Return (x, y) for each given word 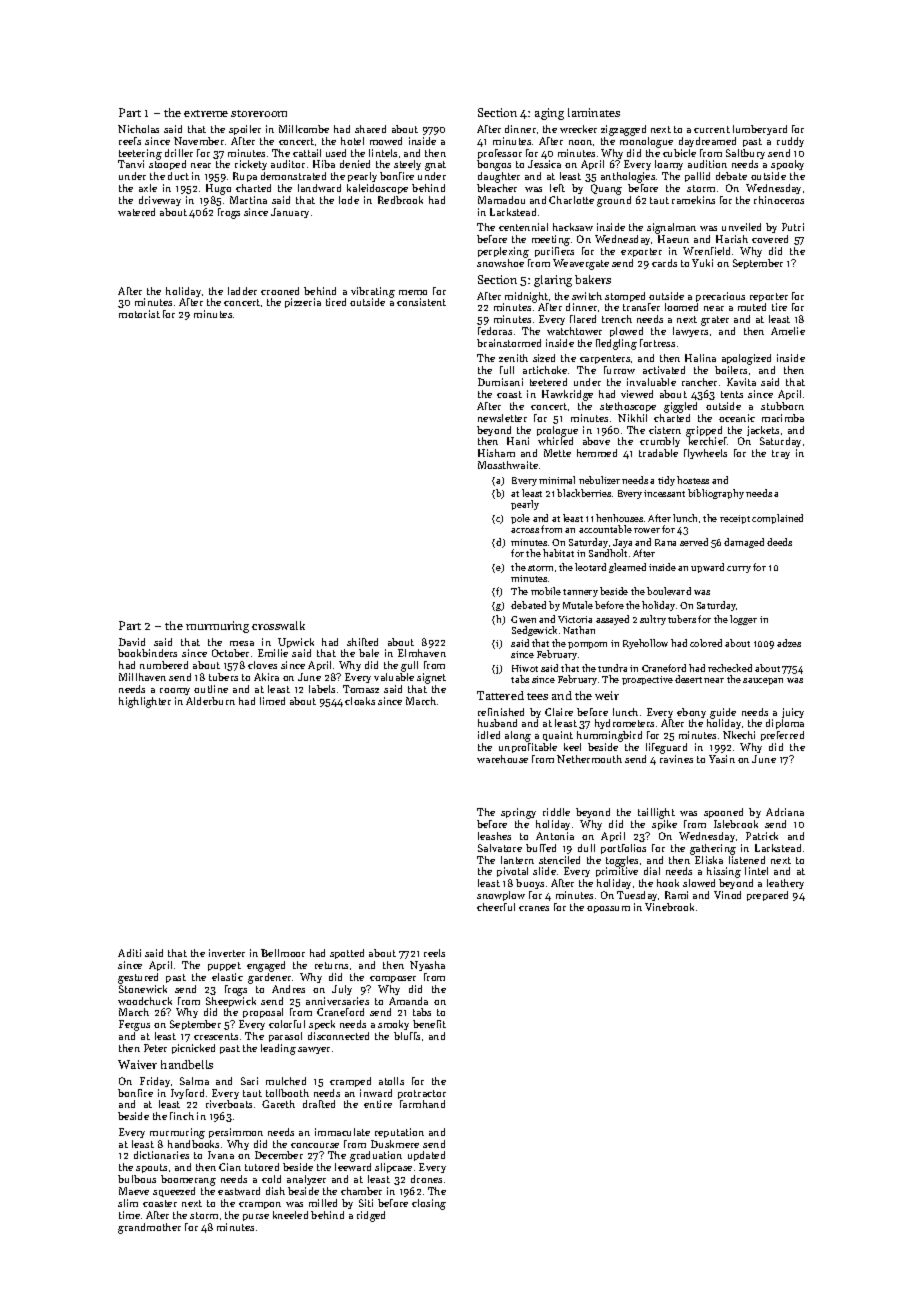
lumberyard (760, 130)
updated (426, 1156)
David (132, 642)
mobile (546, 591)
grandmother (149, 1228)
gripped (704, 431)
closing (429, 1204)
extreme (206, 113)
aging (549, 114)
